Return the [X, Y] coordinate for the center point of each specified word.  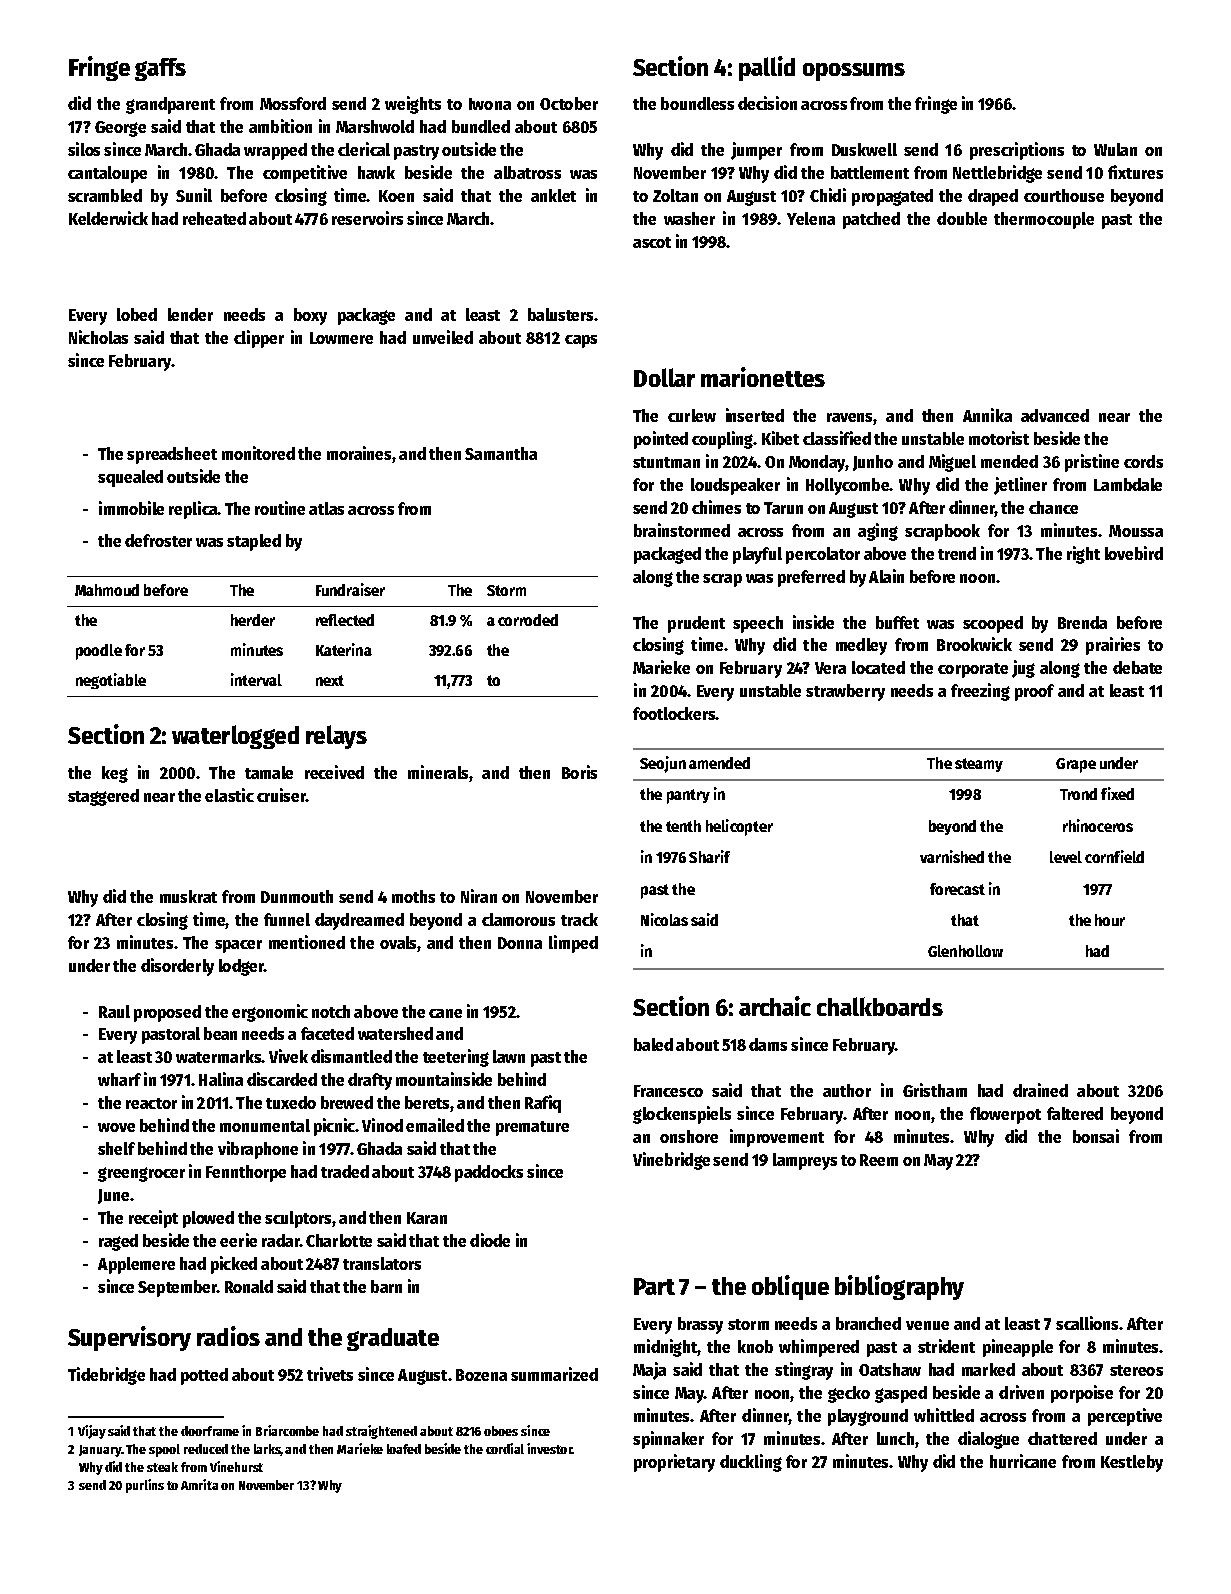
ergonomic [270, 1013]
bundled [481, 126]
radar [281, 1240]
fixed [1117, 793]
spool [164, 1450]
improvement [777, 1138]
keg [115, 774]
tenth [683, 826]
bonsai [1096, 1136]
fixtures [1135, 172]
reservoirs [367, 218]
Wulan [1115, 149]
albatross [527, 172]
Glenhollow [965, 951]
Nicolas [664, 919]
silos [84, 149]
